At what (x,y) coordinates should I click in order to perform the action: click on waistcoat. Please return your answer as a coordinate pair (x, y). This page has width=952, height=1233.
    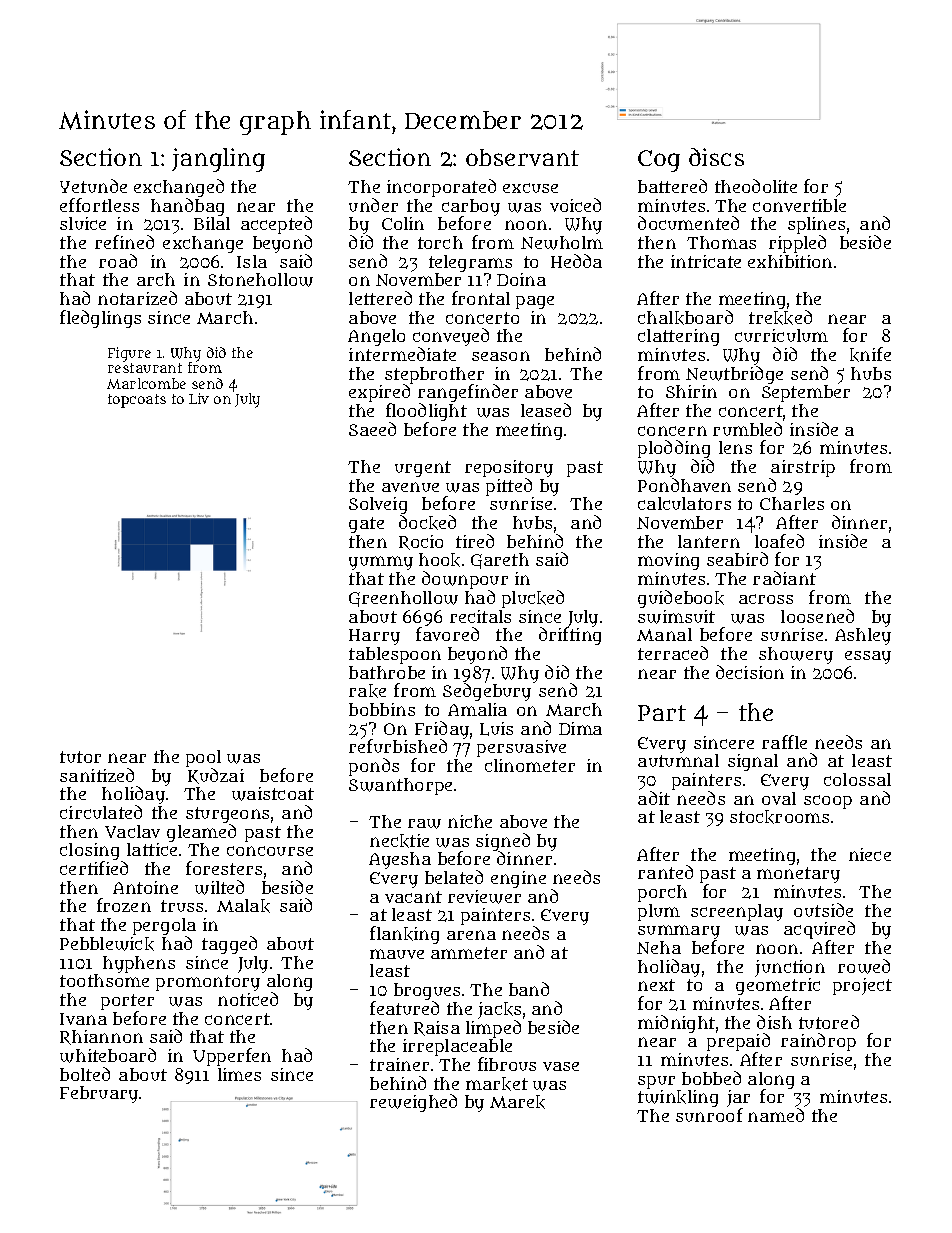
    Looking at the image, I should click on (273, 794).
